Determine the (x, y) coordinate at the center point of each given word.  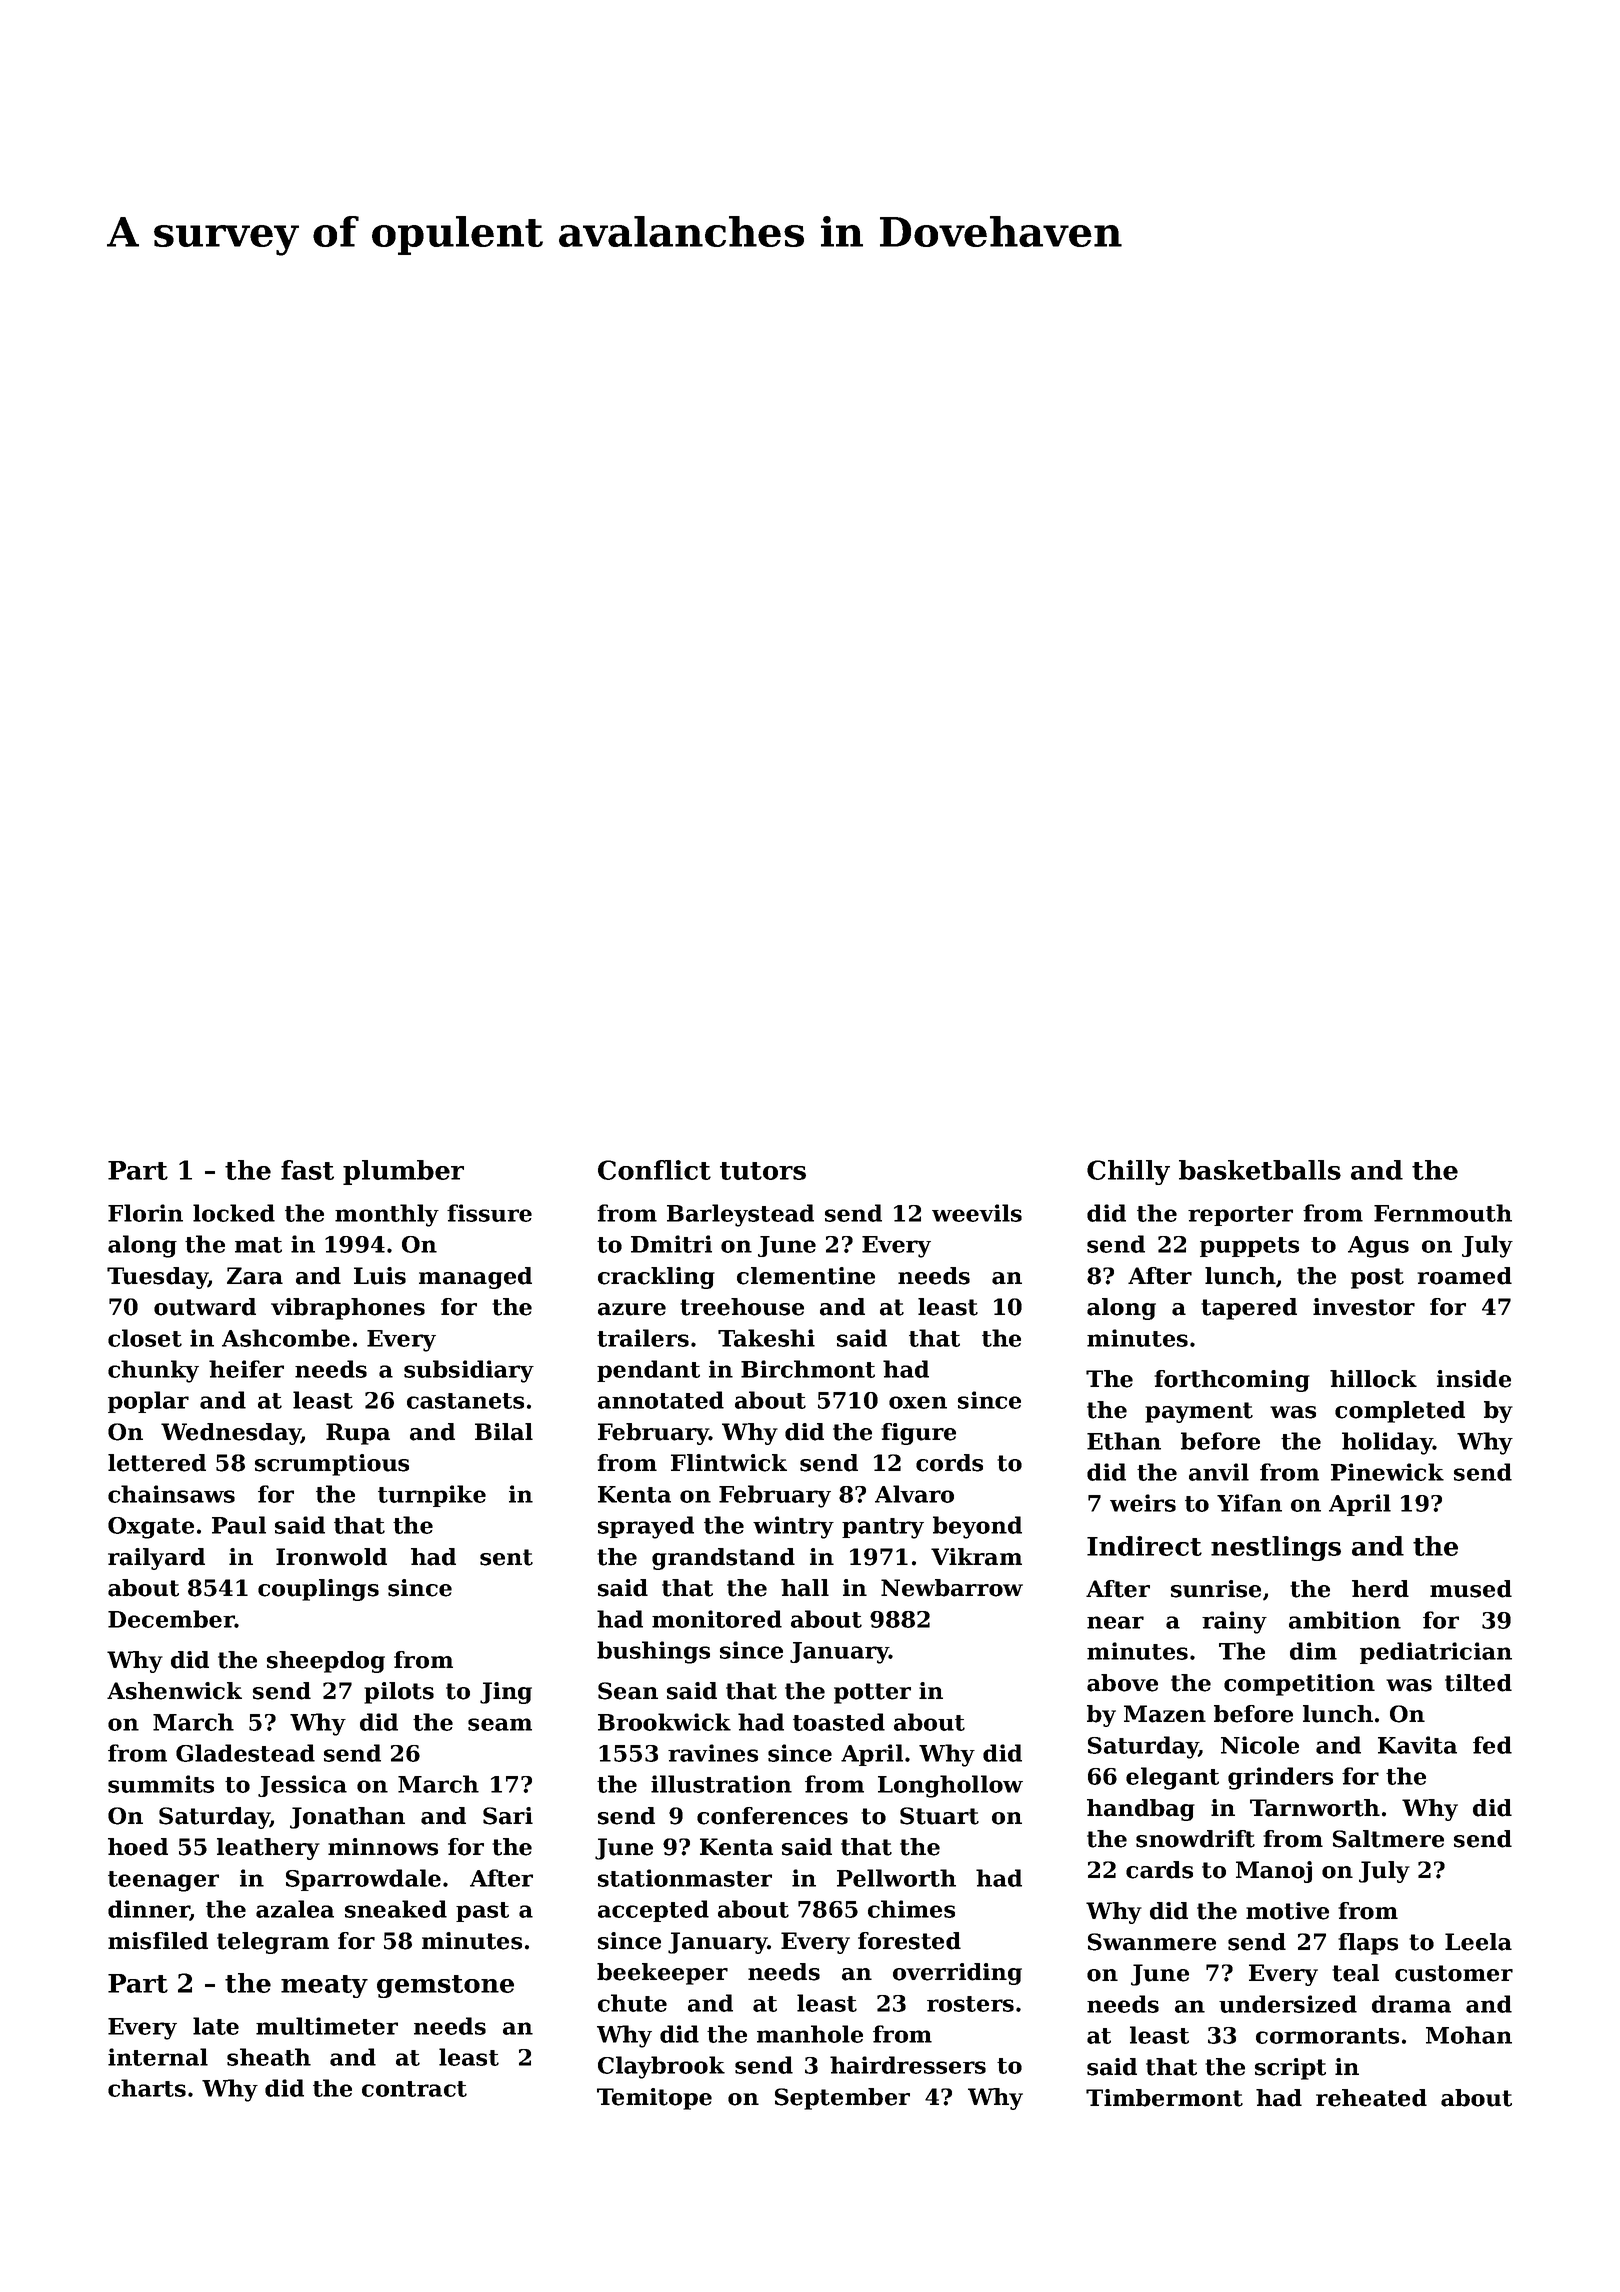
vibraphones (348, 1309)
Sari (508, 1816)
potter (872, 1693)
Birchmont (808, 1369)
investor (1364, 1307)
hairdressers (908, 2065)
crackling (656, 1278)
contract (414, 2089)
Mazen (1165, 1714)
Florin (145, 1213)
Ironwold (331, 1557)
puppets (1249, 1247)
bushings (653, 1652)
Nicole (1260, 1745)
